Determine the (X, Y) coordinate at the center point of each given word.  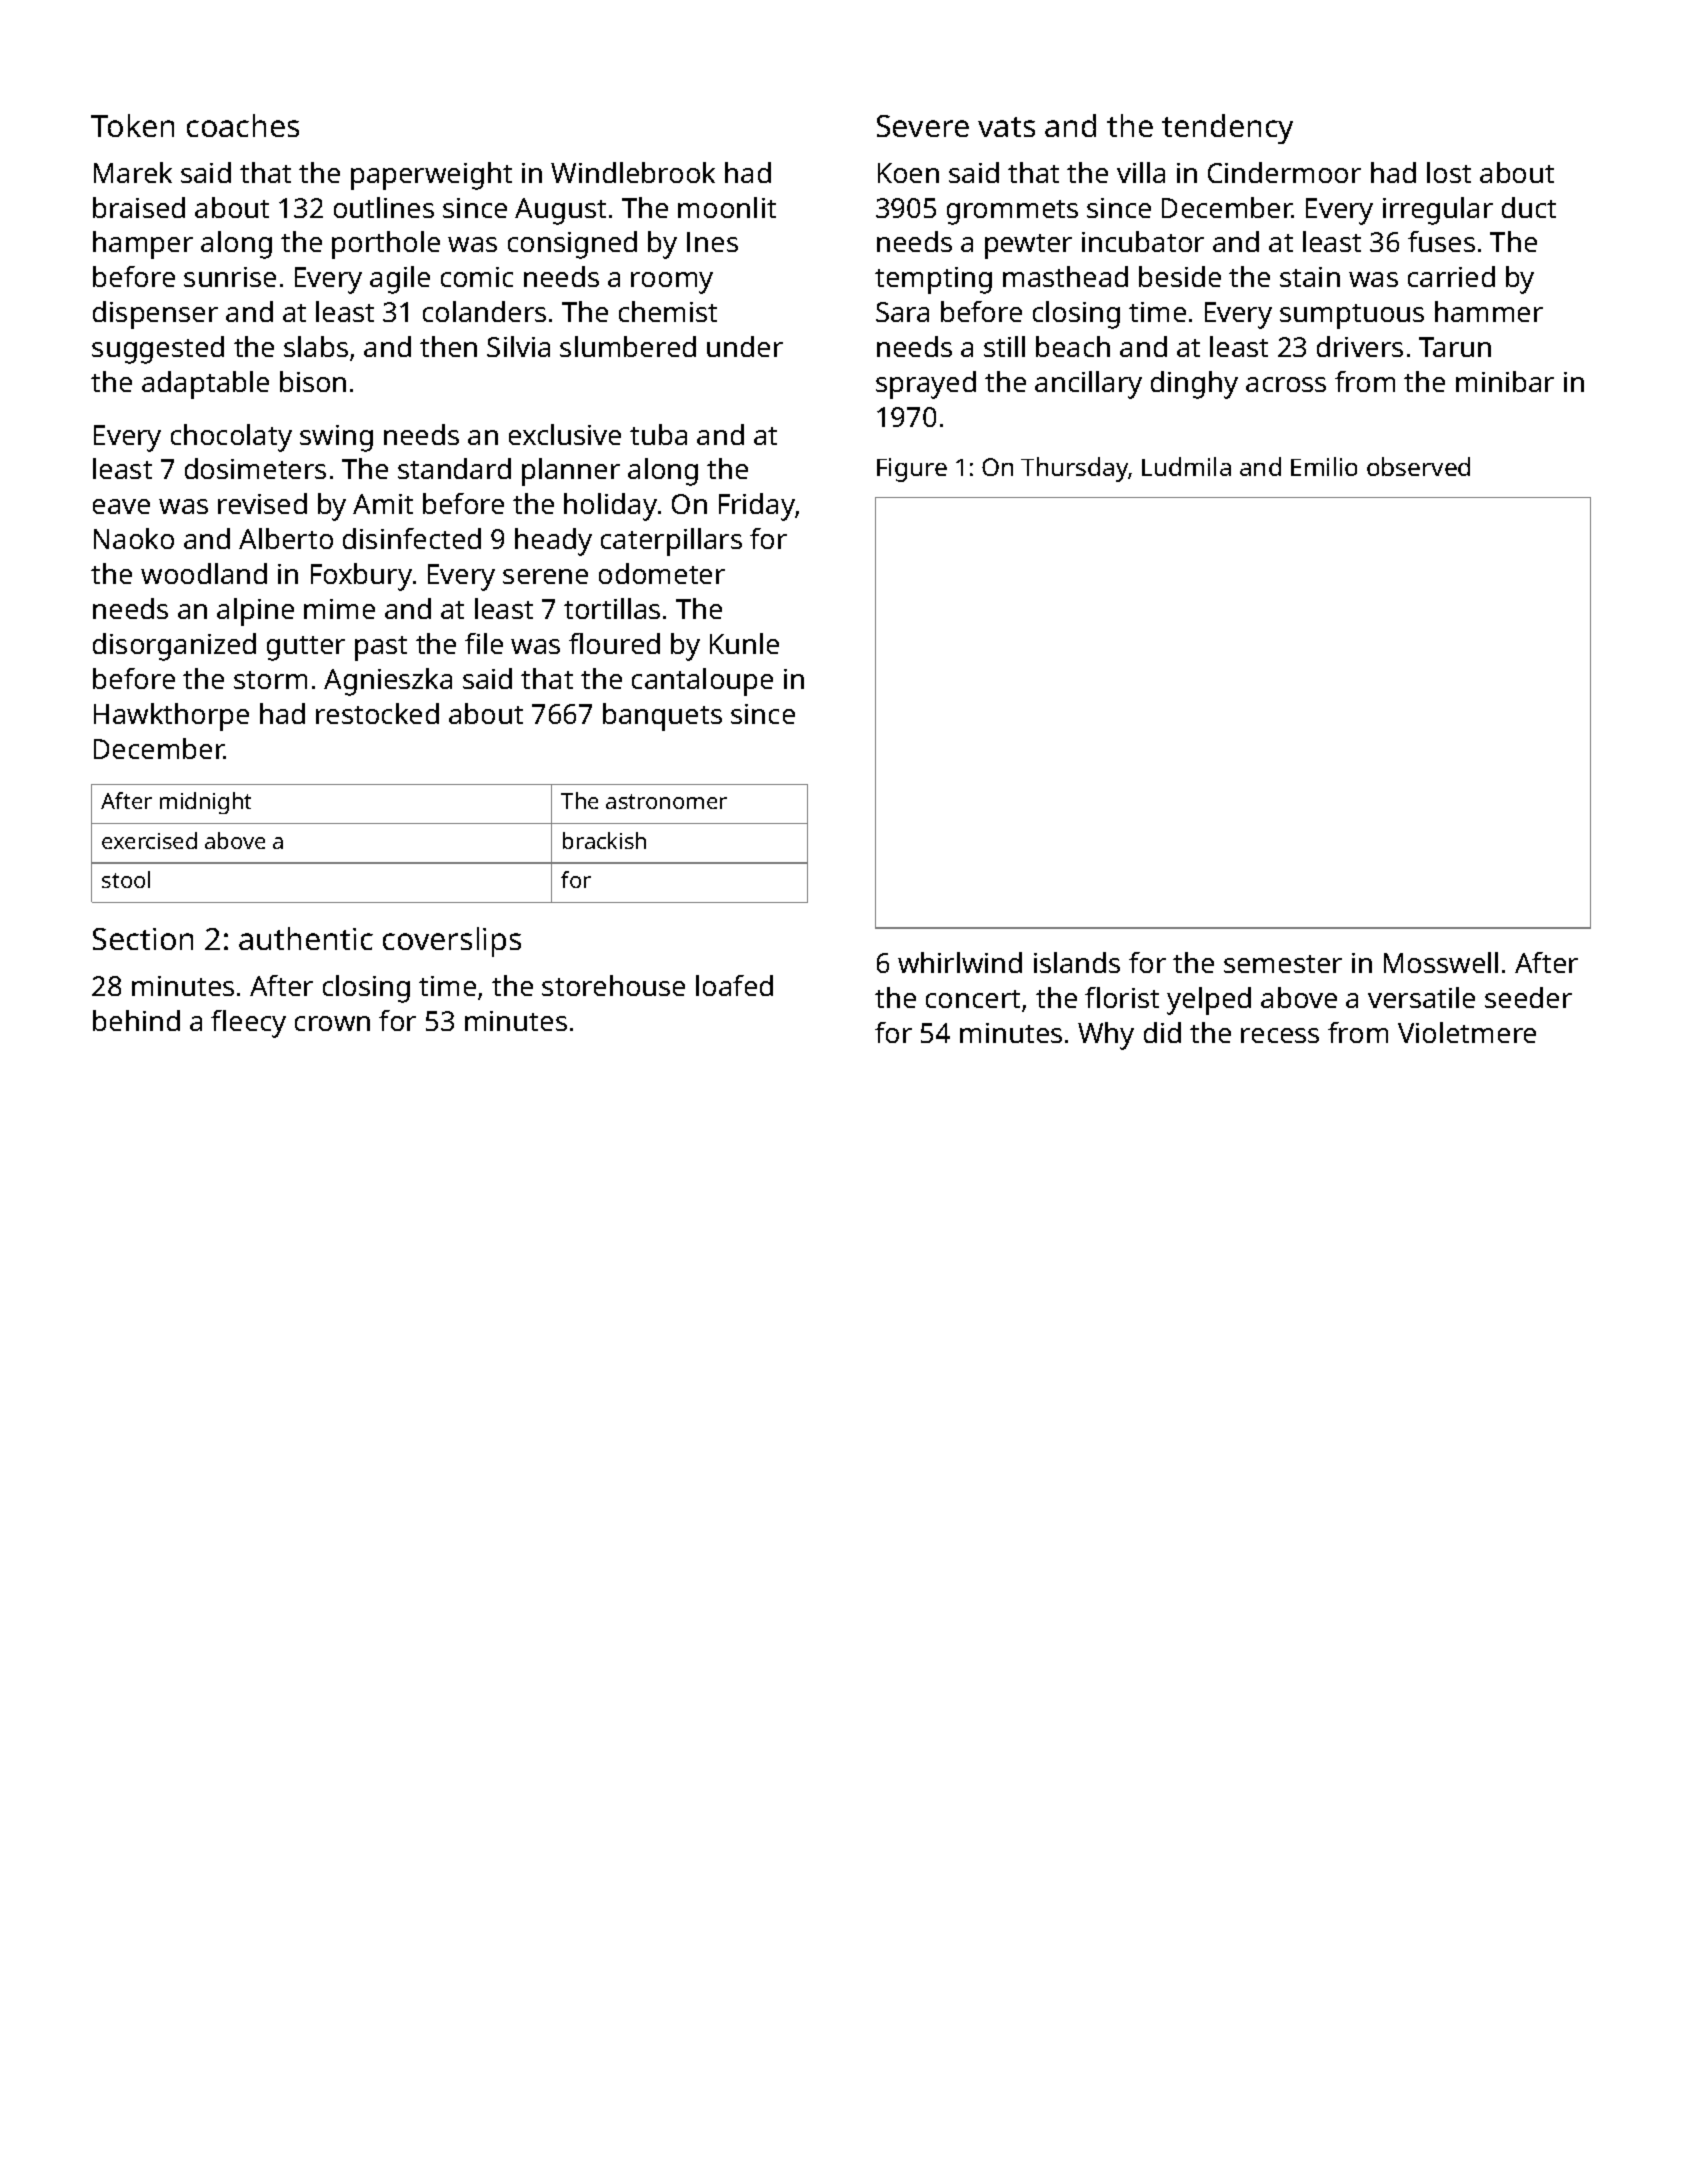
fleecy (248, 1024)
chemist (668, 311)
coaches (243, 125)
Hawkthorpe (171, 717)
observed (1418, 466)
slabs (316, 346)
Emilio (1324, 466)
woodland (204, 573)
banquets (662, 717)
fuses (1441, 241)
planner (571, 472)
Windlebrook (633, 172)
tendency (1227, 129)
